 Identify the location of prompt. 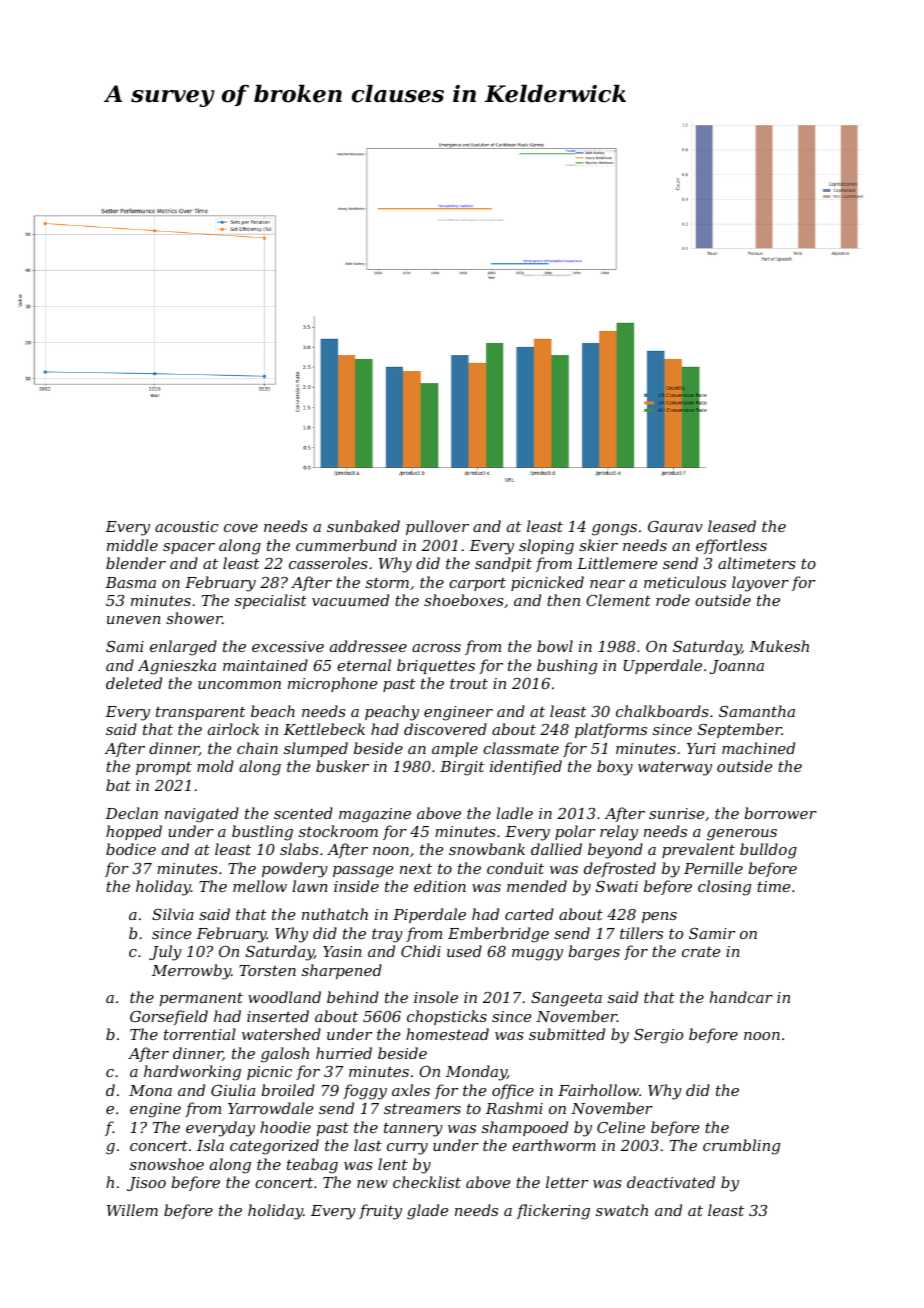
(164, 768).
